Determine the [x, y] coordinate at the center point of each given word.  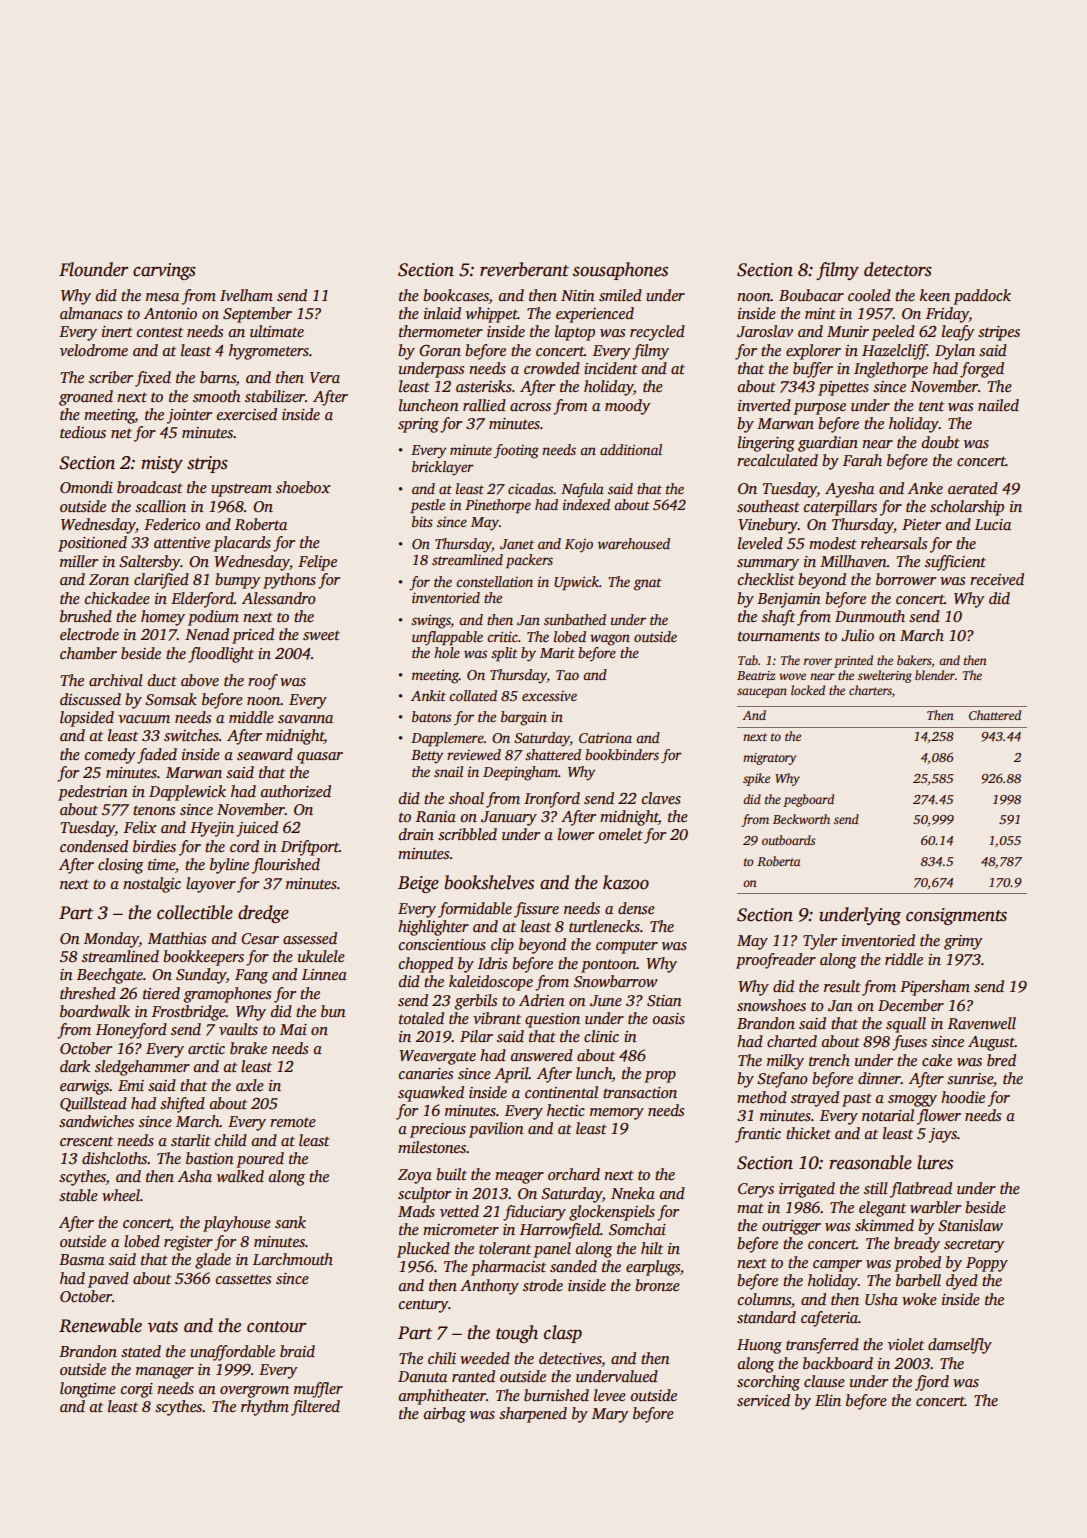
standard [766, 1317]
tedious [83, 432]
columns [764, 1299]
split [504, 654]
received [997, 579]
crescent [86, 1141]
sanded [573, 1266]
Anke [925, 488]
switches [191, 735]
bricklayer [443, 468]
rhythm [265, 1408]
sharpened [533, 1415]
